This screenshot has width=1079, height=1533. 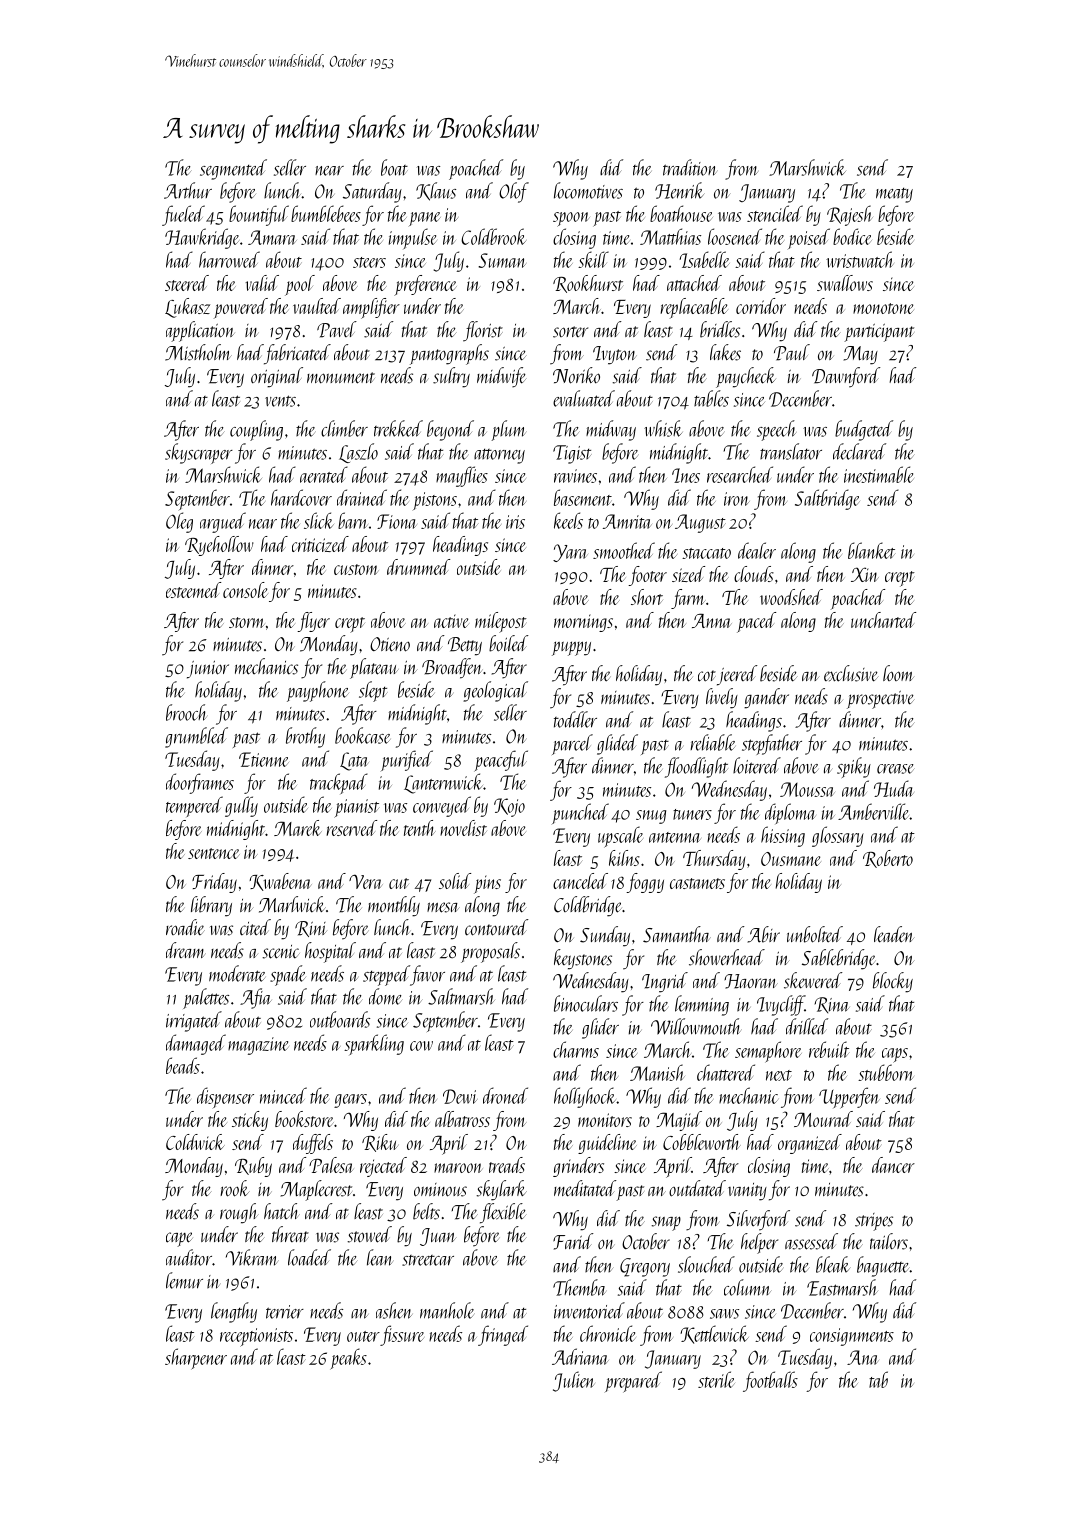 I want to click on Vikram, so click(x=251, y=1257).
